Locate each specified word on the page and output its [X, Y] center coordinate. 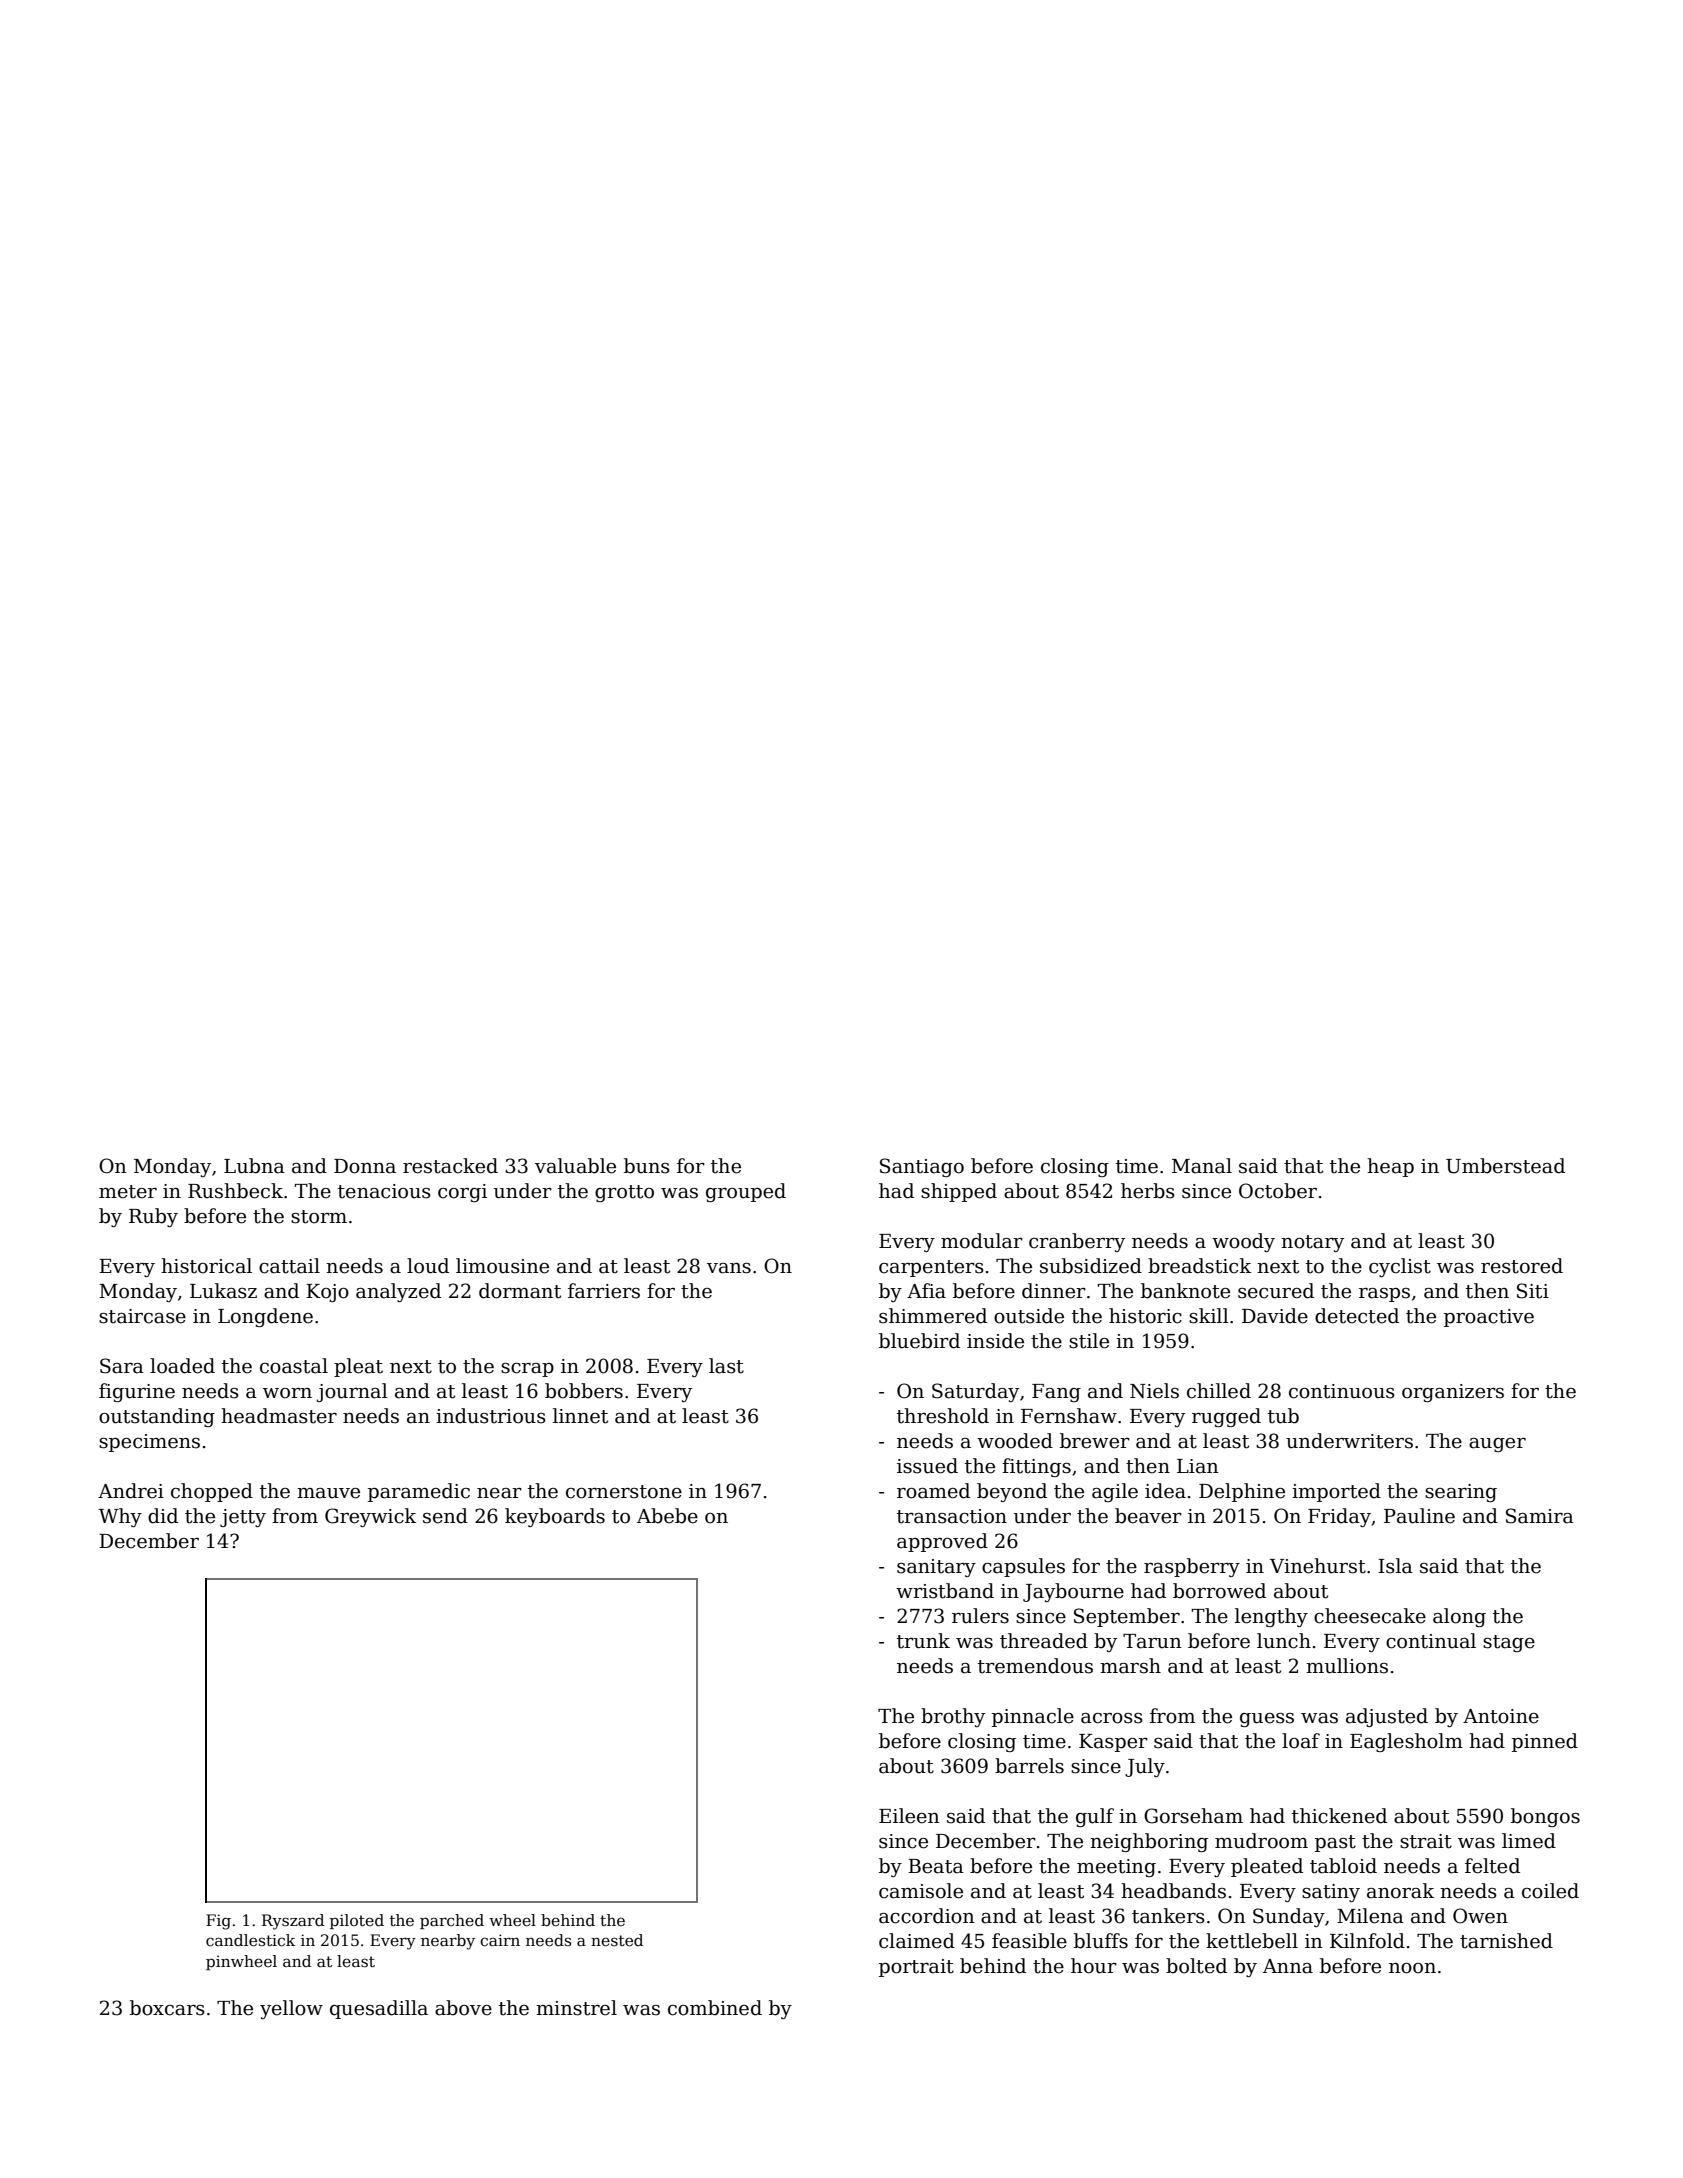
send [445, 1516]
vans [729, 1268]
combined [715, 2008]
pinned [1545, 1742]
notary [1312, 1243]
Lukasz [223, 1291]
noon [1412, 1968]
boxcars [167, 2008]
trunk [923, 1641]
